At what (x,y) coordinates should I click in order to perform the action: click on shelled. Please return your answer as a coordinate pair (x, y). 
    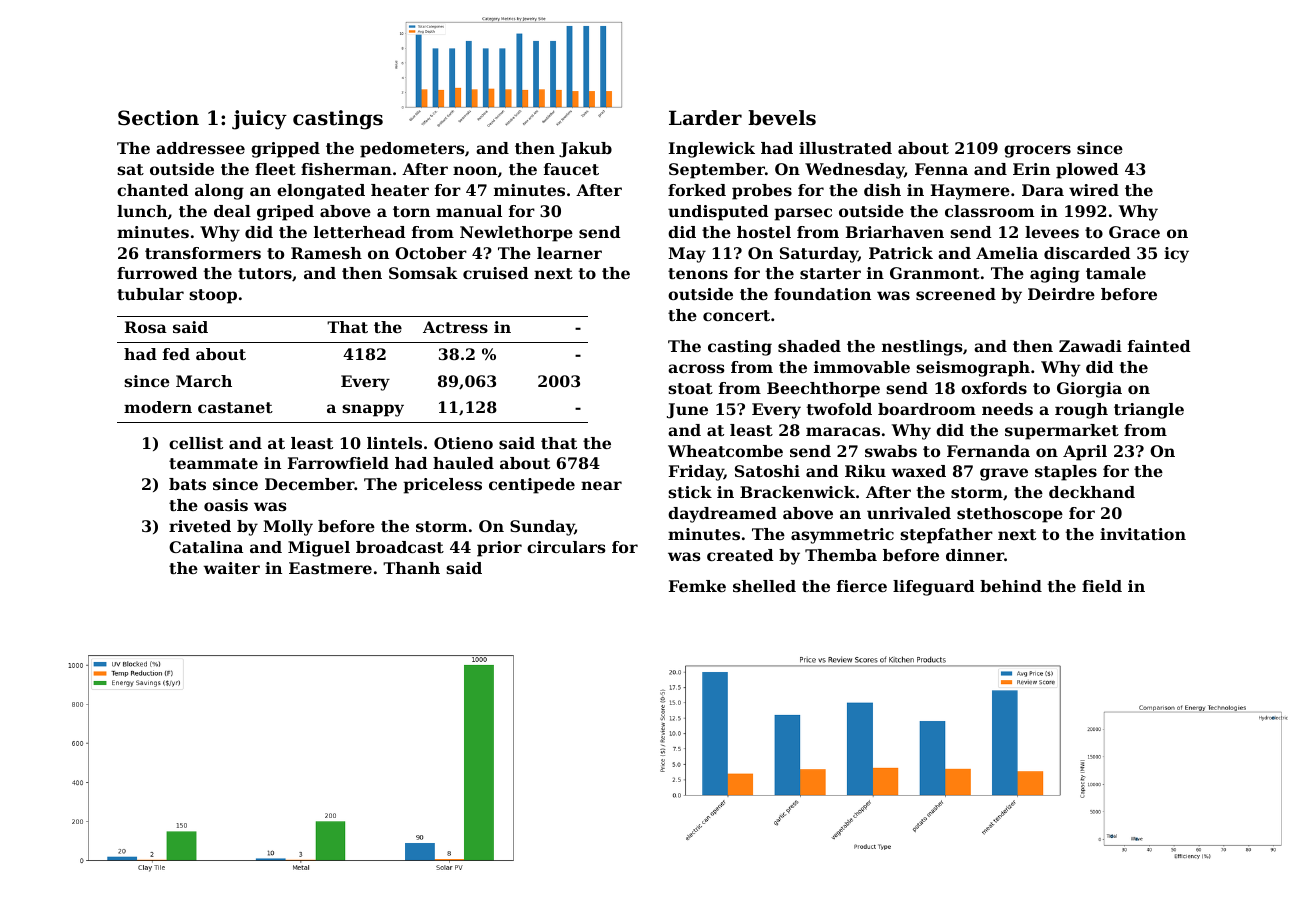
    Looking at the image, I should click on (764, 586).
